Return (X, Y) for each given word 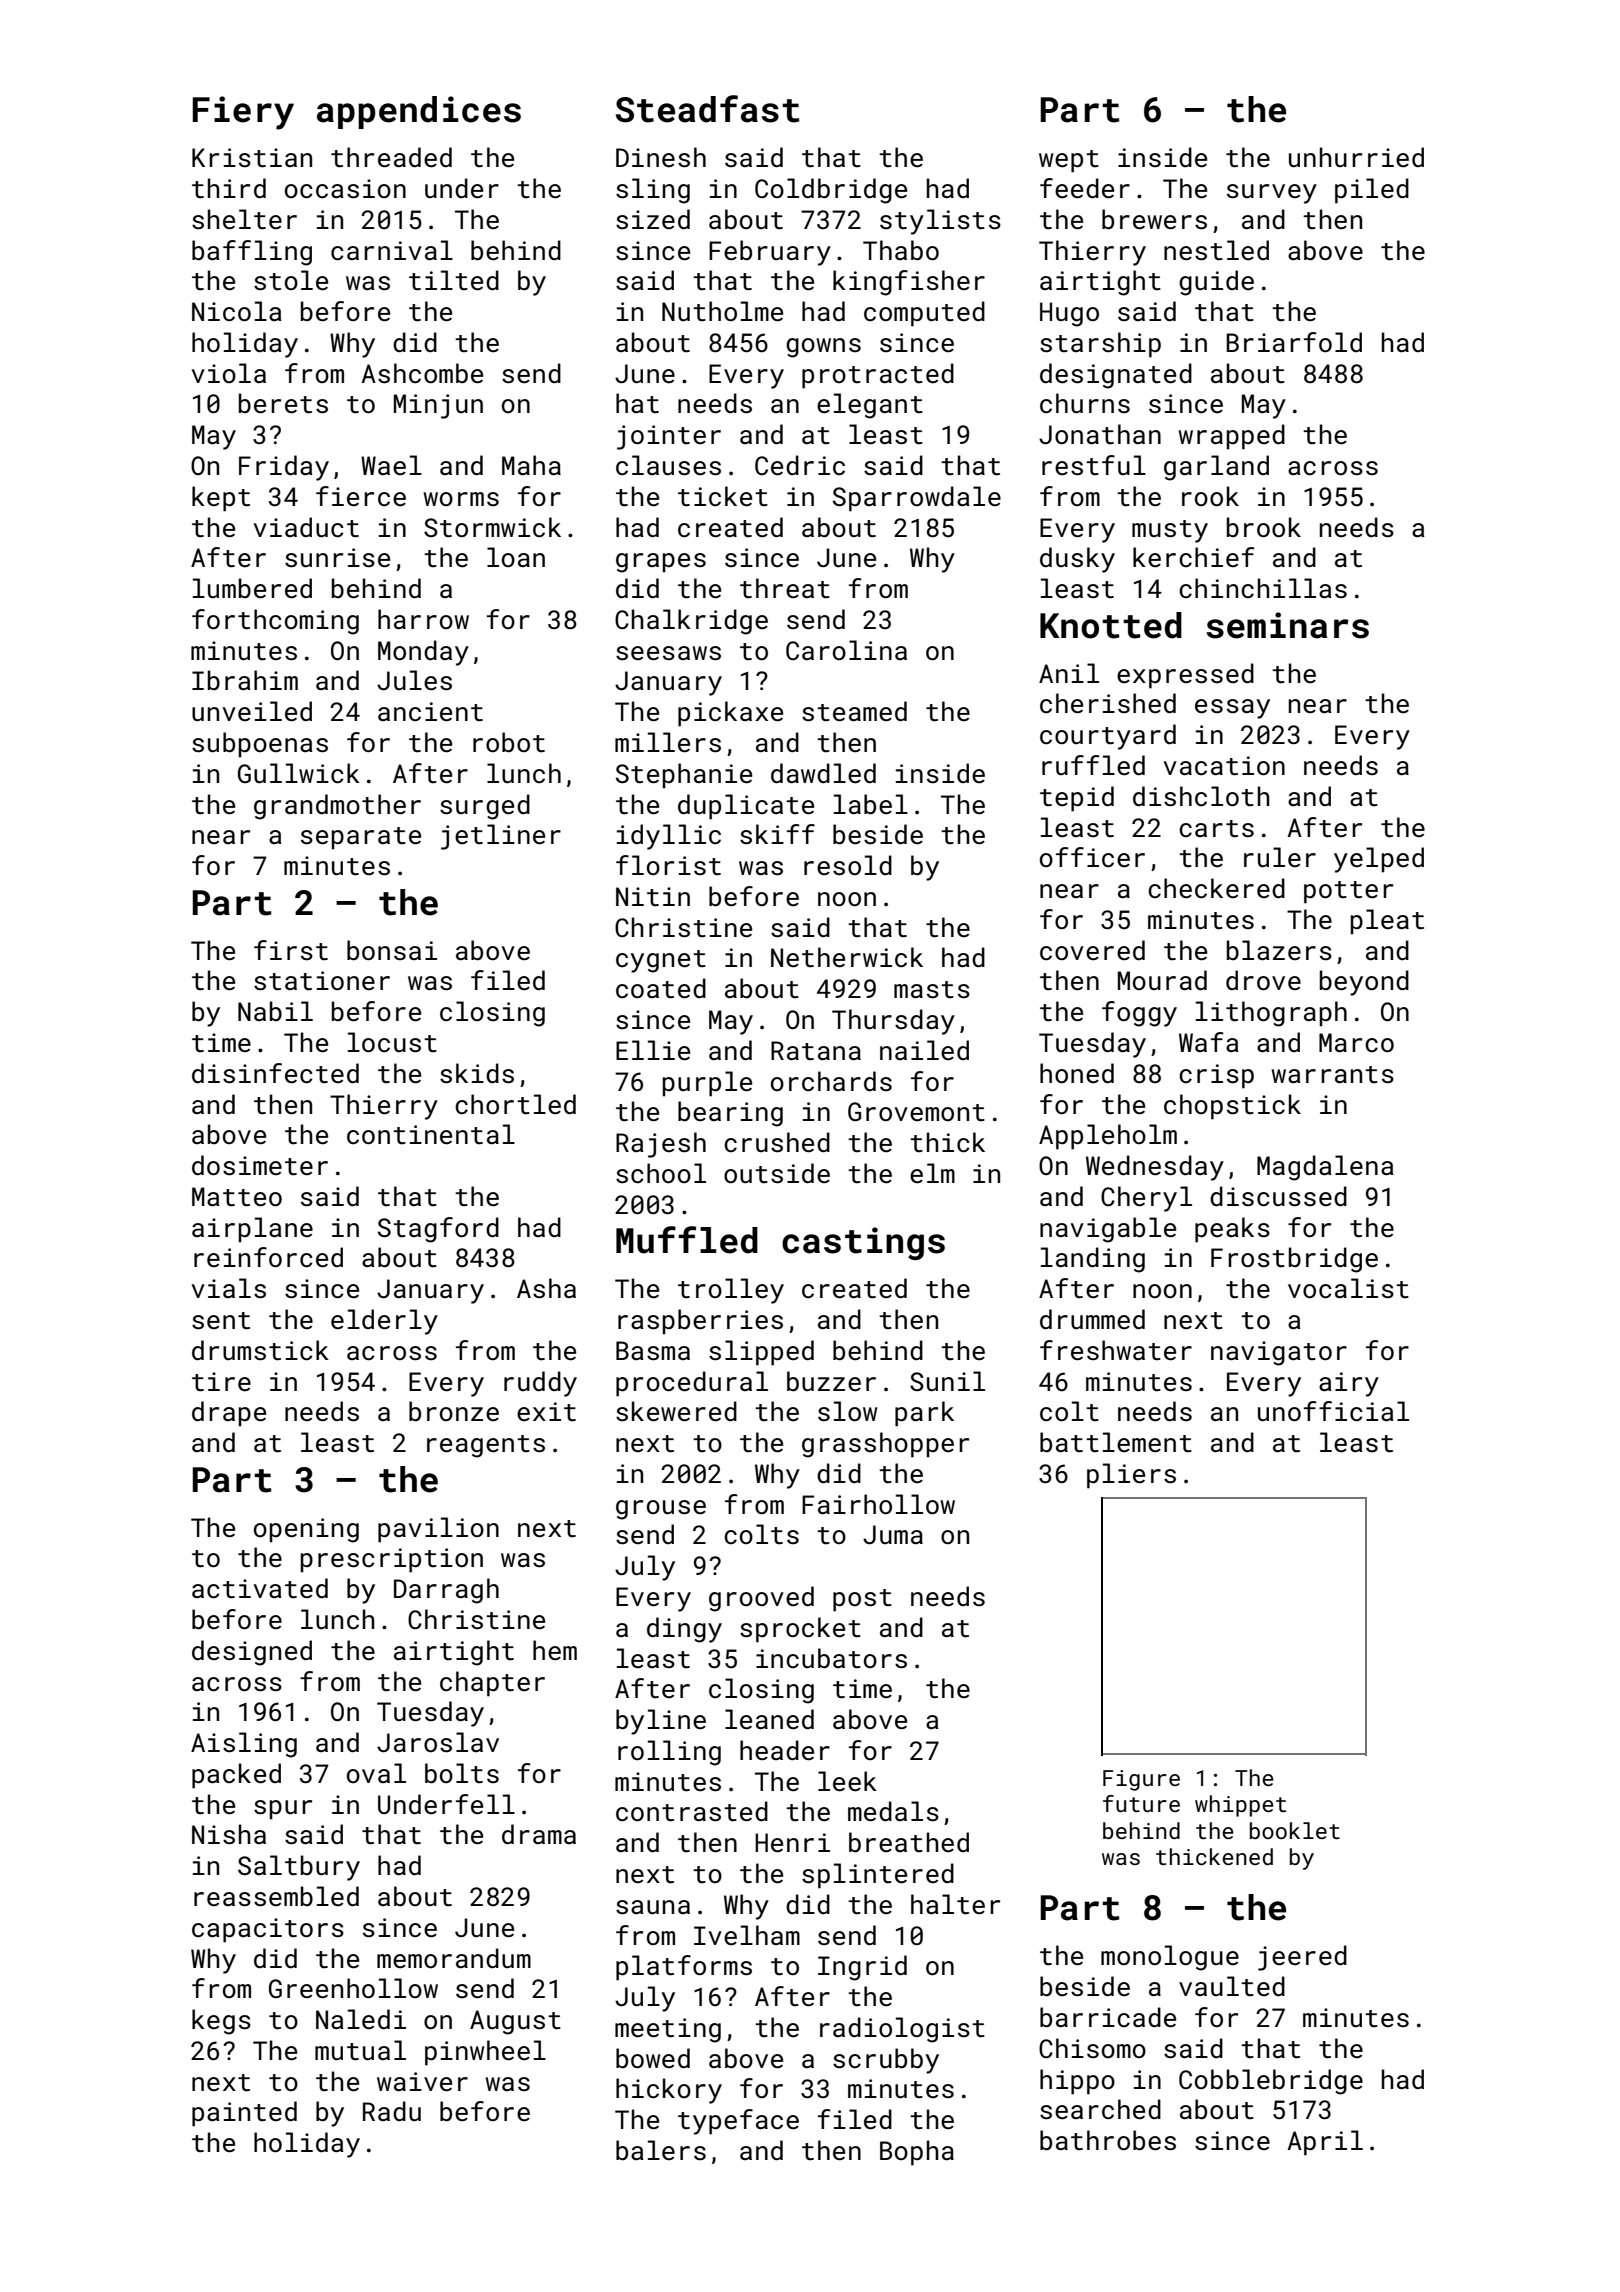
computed (924, 314)
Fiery (243, 113)
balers (661, 2150)
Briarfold (1294, 342)
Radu (392, 2111)
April (1325, 2143)
